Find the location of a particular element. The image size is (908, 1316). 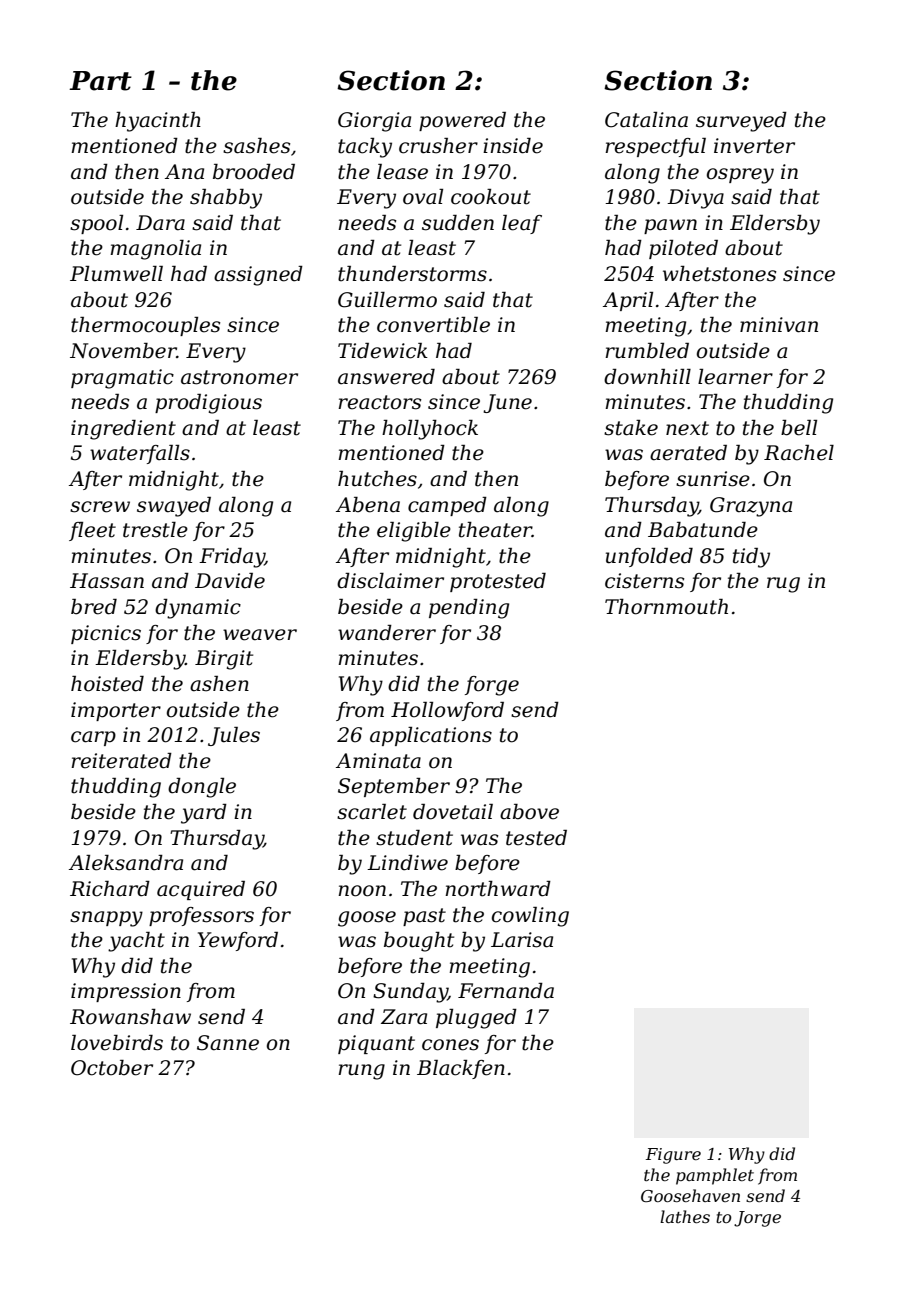

Guillermo is located at coordinates (387, 300).
